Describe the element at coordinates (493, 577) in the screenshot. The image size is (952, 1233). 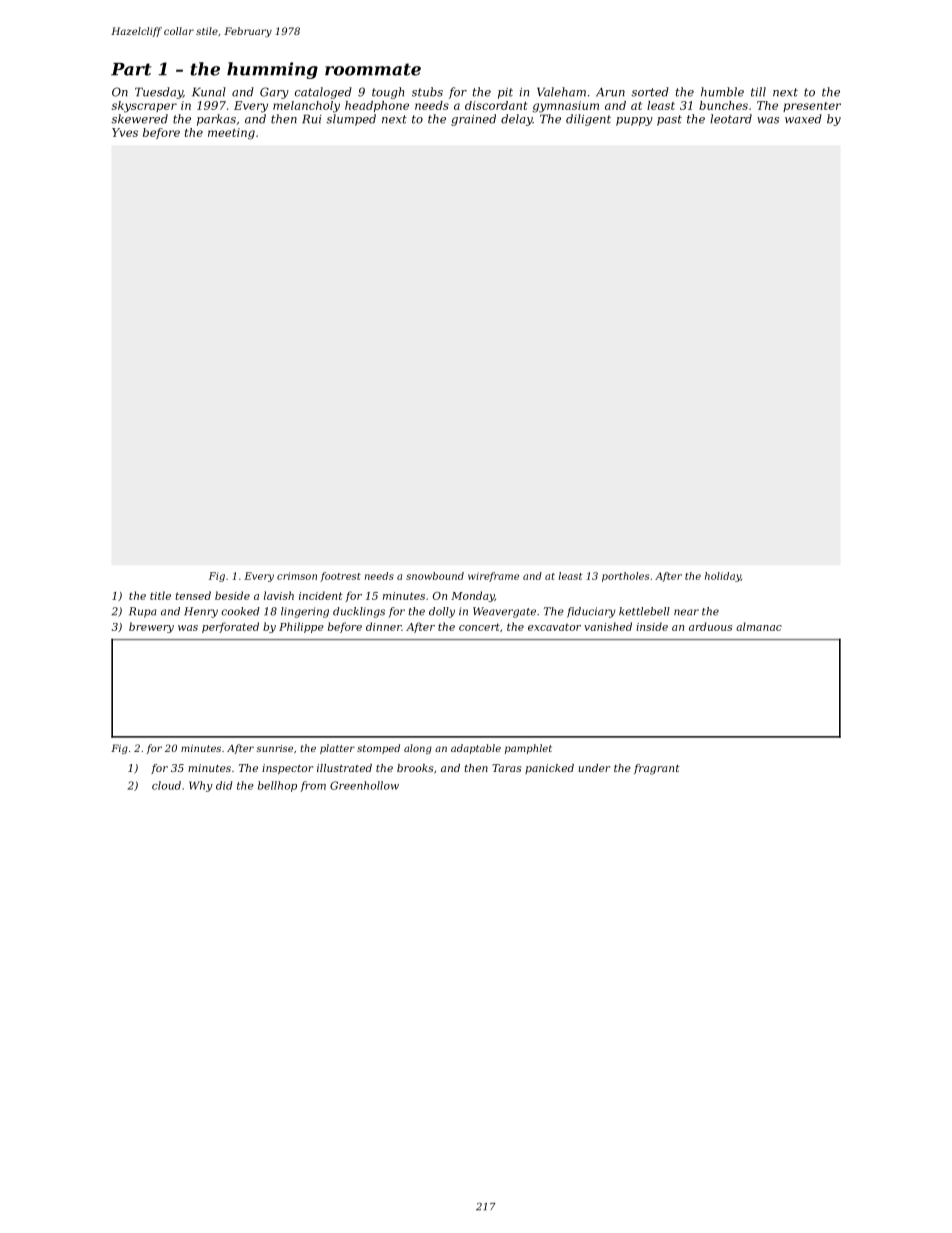
I see `wireframe` at that location.
